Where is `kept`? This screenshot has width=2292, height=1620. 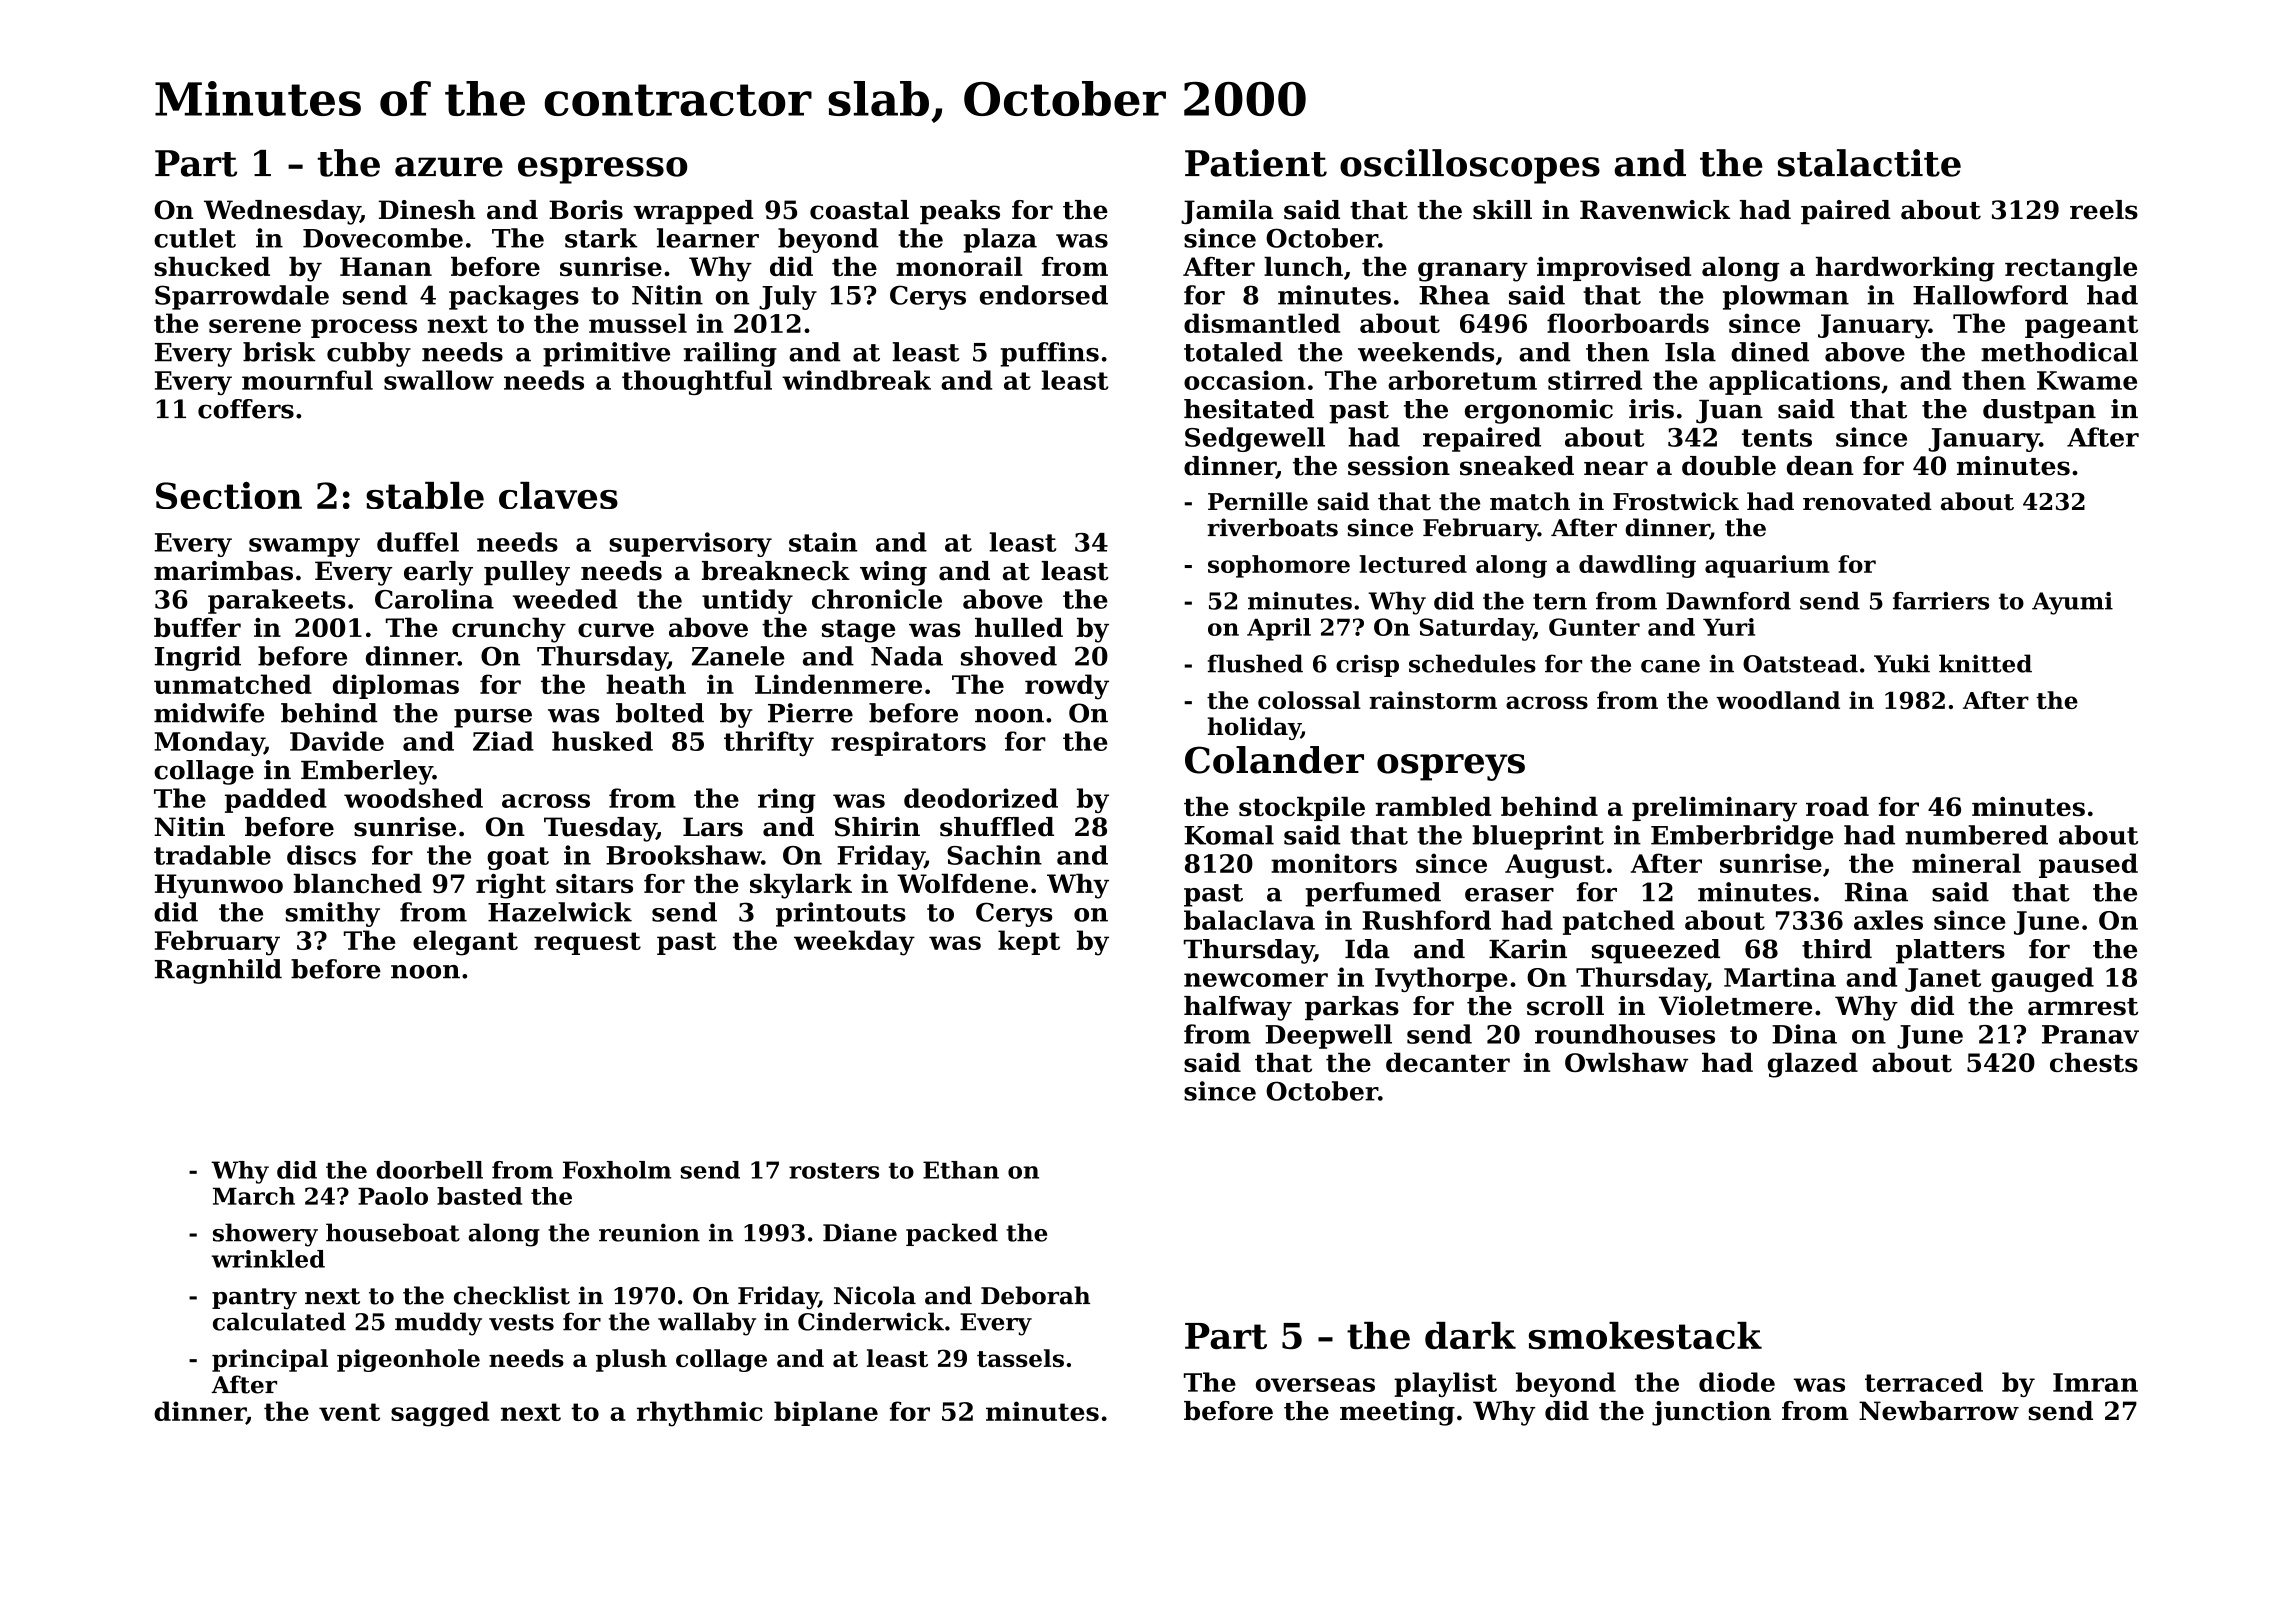 kept is located at coordinates (1029, 942).
